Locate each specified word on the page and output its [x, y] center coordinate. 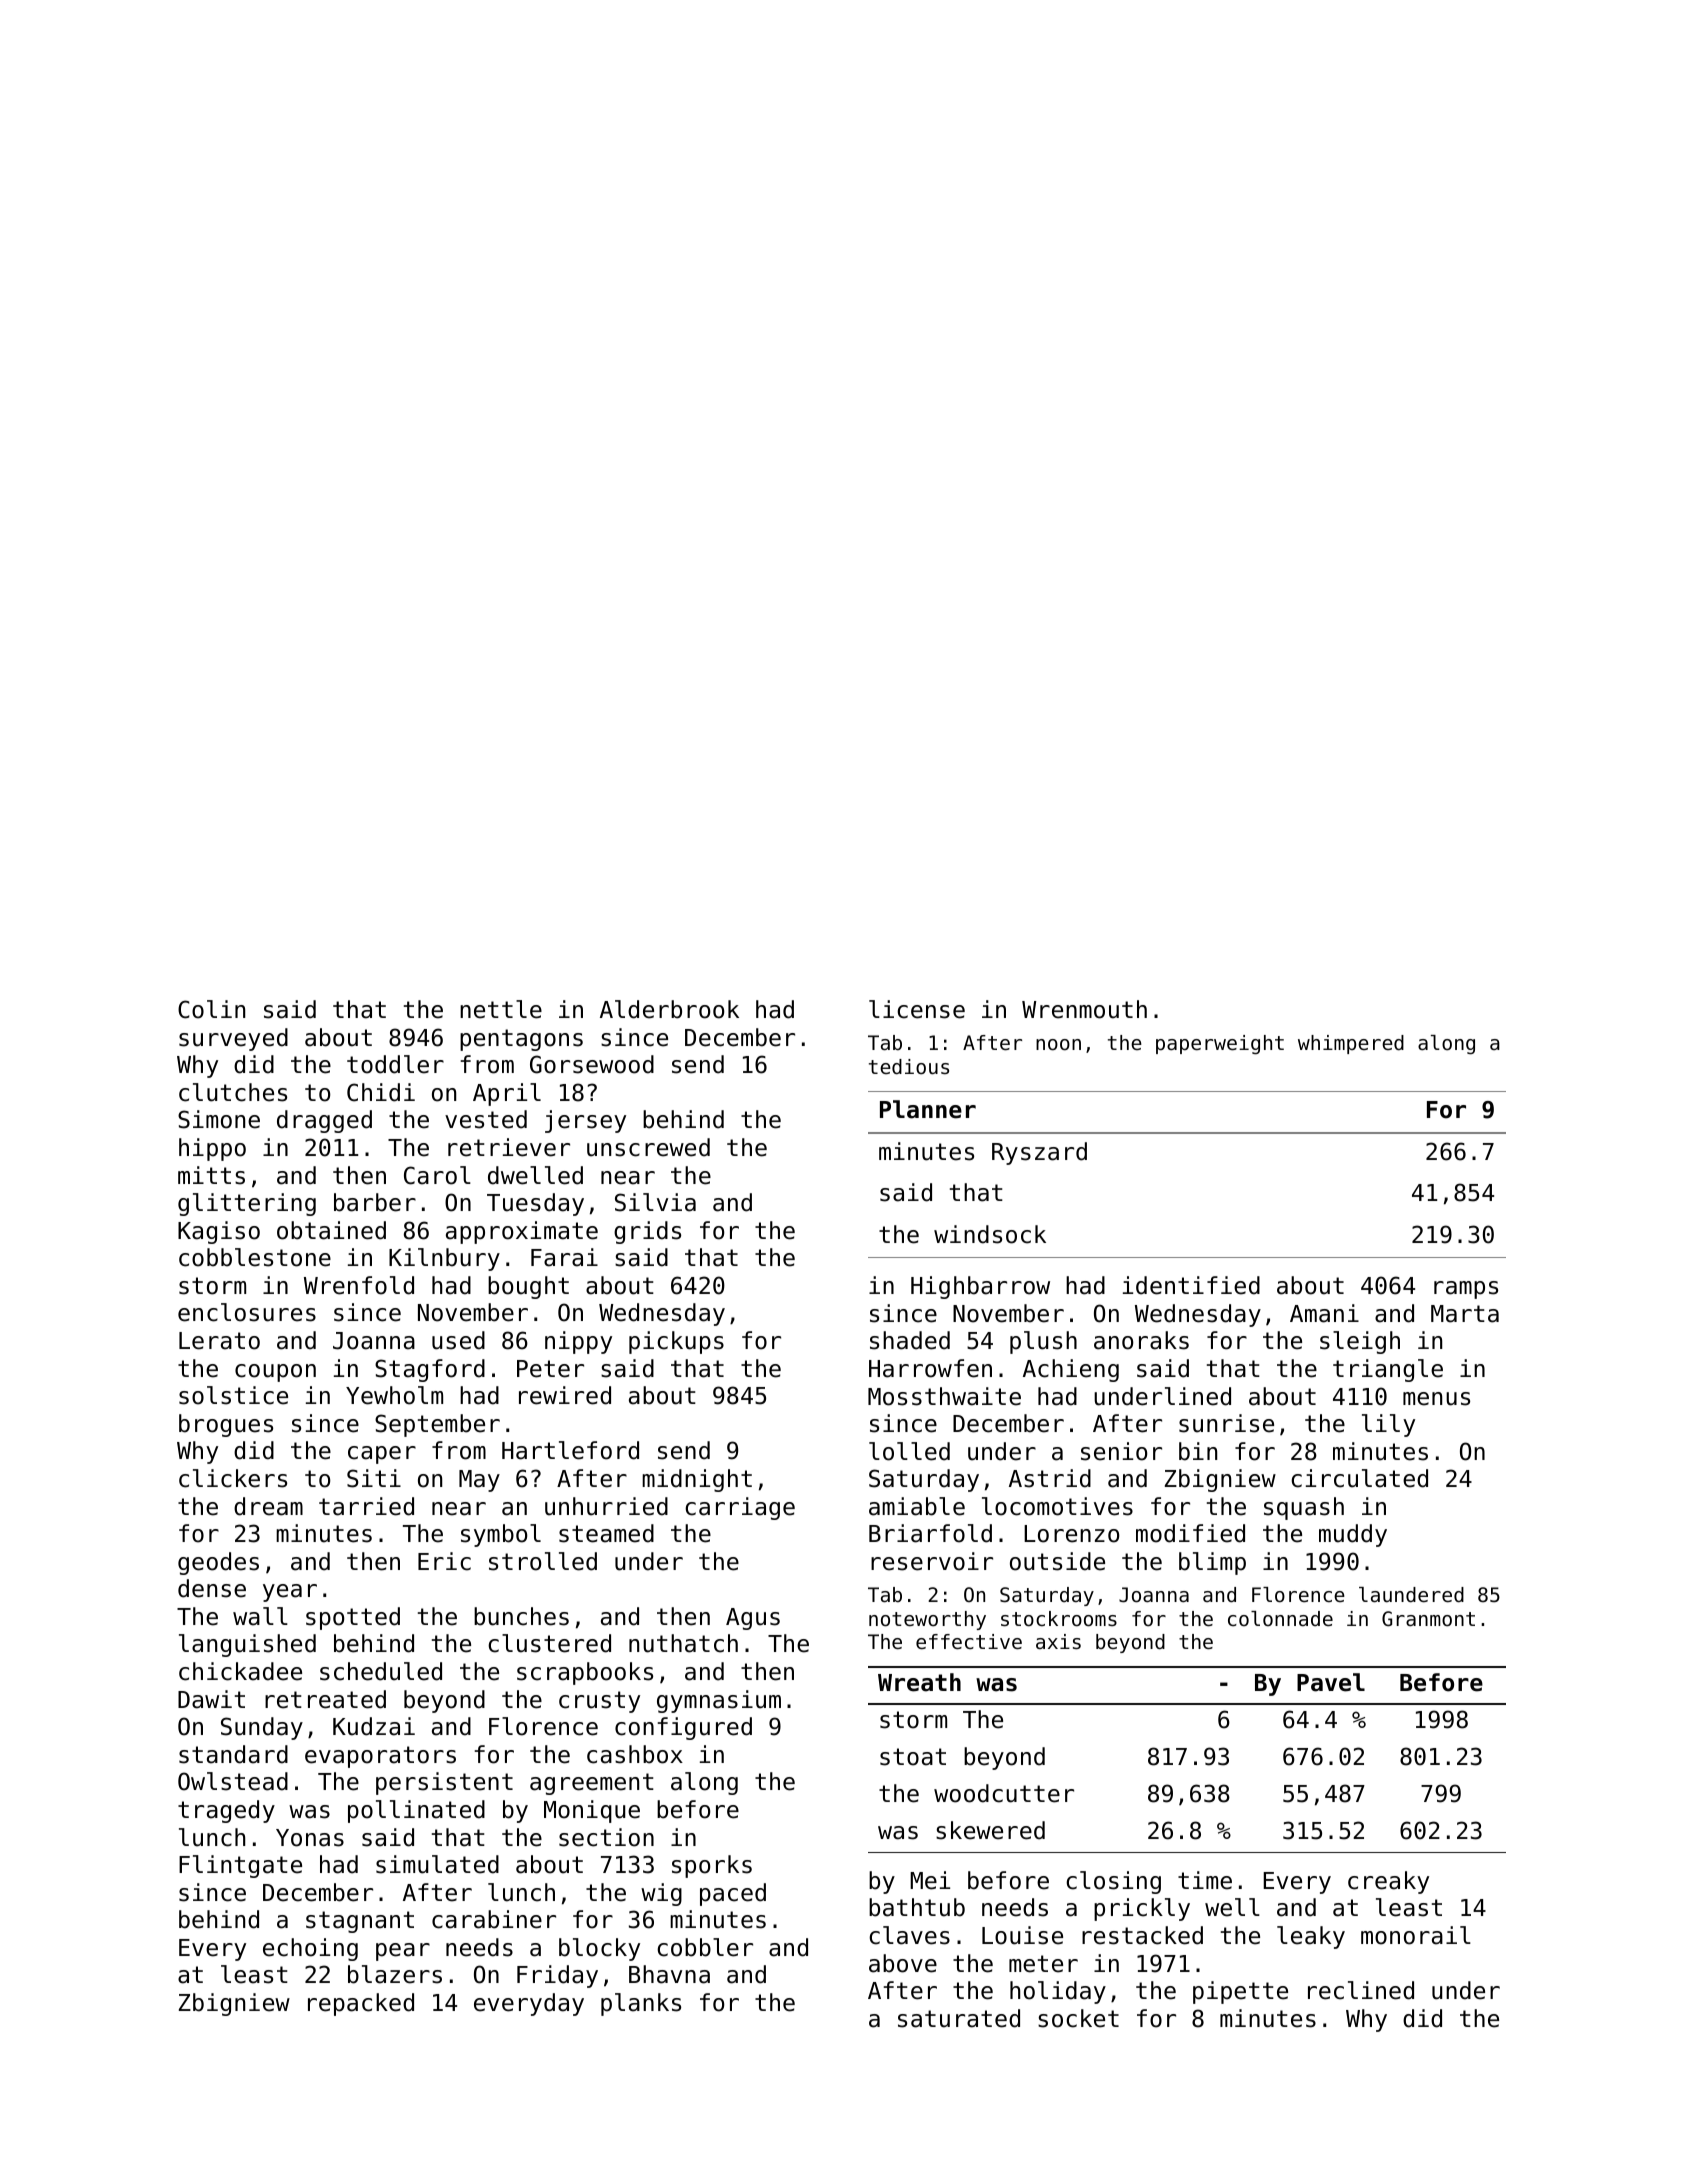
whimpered [1351, 1044]
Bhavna [669, 1974]
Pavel [1331, 1682]
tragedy [226, 1811]
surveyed [233, 1039]
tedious [909, 1067]
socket [1078, 2018]
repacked [361, 2004]
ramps [1466, 1290]
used [458, 1340]
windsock [990, 1234]
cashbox [635, 1754]
